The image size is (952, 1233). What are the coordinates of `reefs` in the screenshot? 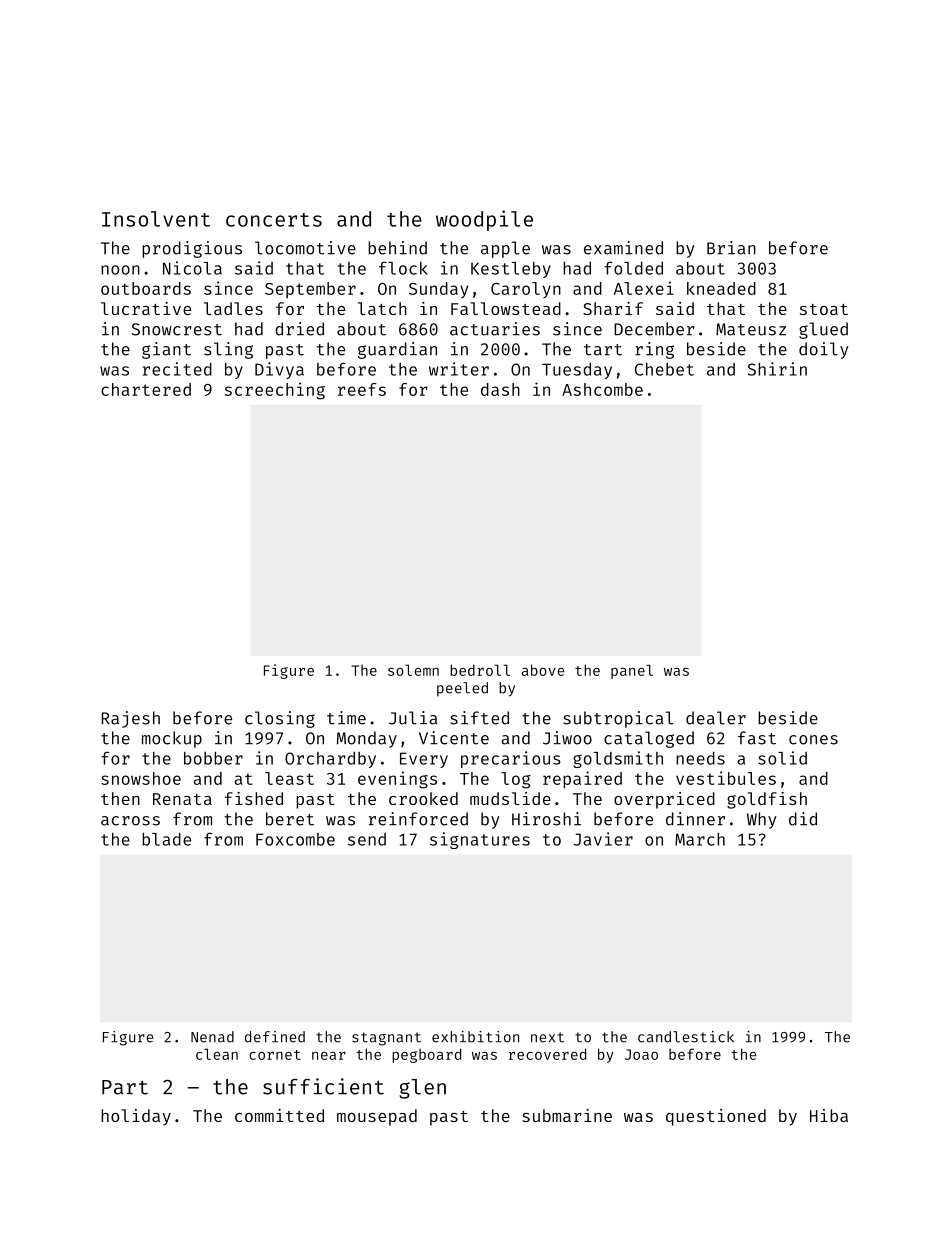 It's located at (362, 389).
